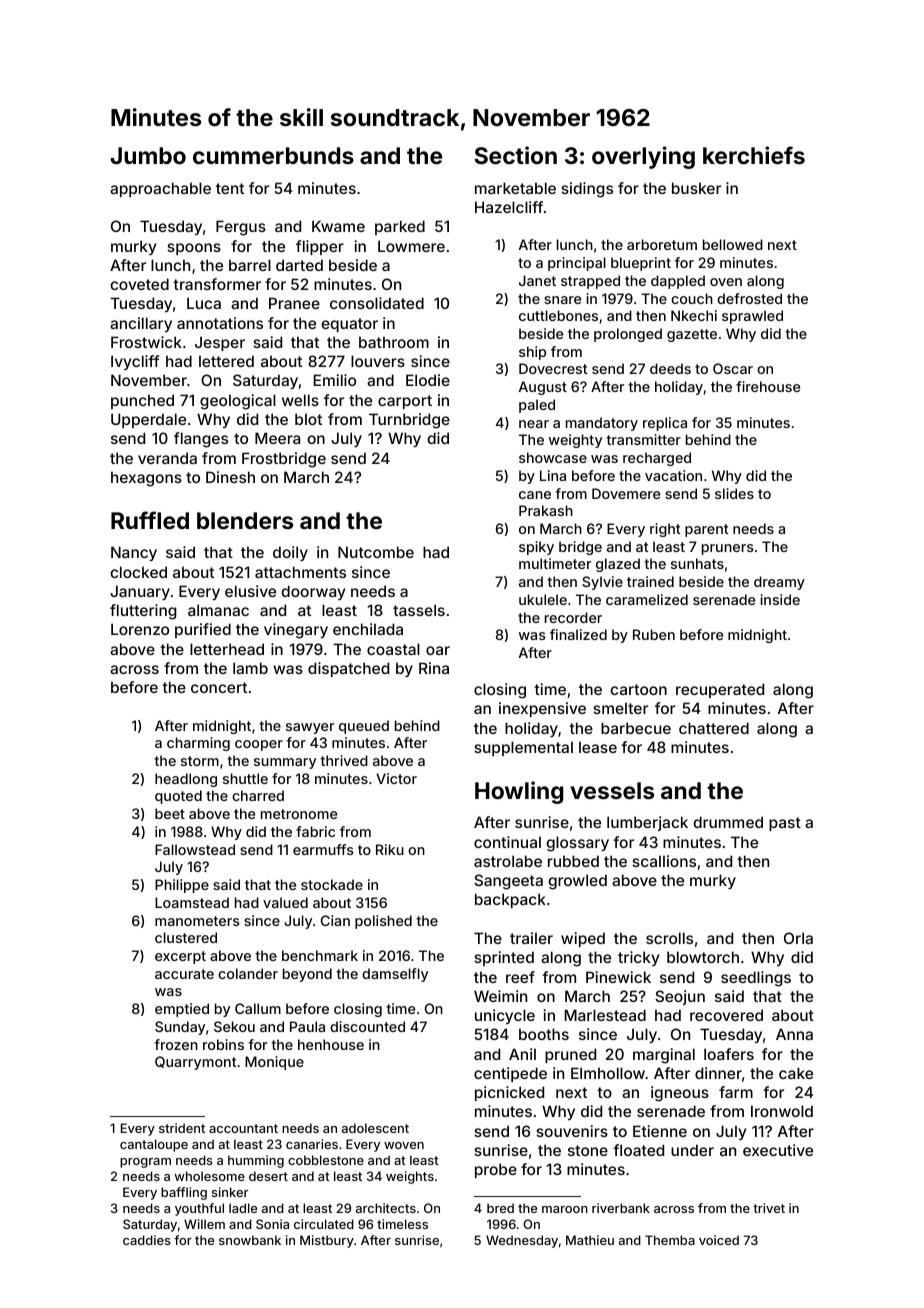 This image has height=1308, width=924. What do you see at coordinates (570, 1055) in the image?
I see `pruned` at bounding box center [570, 1055].
